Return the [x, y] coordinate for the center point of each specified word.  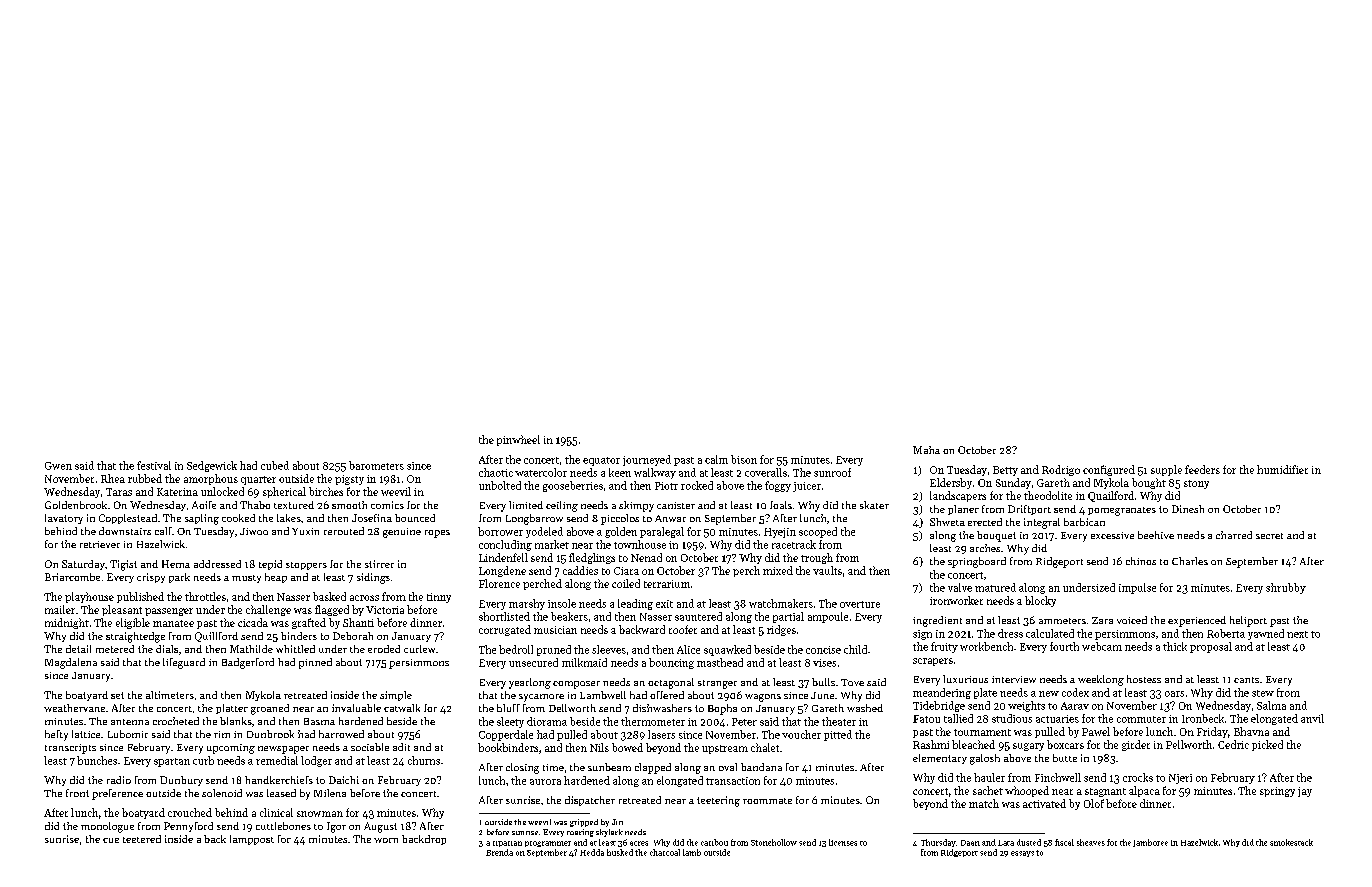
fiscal [1064, 842]
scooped [818, 532]
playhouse [89, 597]
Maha [926, 450]
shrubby [1286, 588]
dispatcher [590, 801]
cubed [275, 465]
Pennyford [188, 827]
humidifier [1282, 469]
